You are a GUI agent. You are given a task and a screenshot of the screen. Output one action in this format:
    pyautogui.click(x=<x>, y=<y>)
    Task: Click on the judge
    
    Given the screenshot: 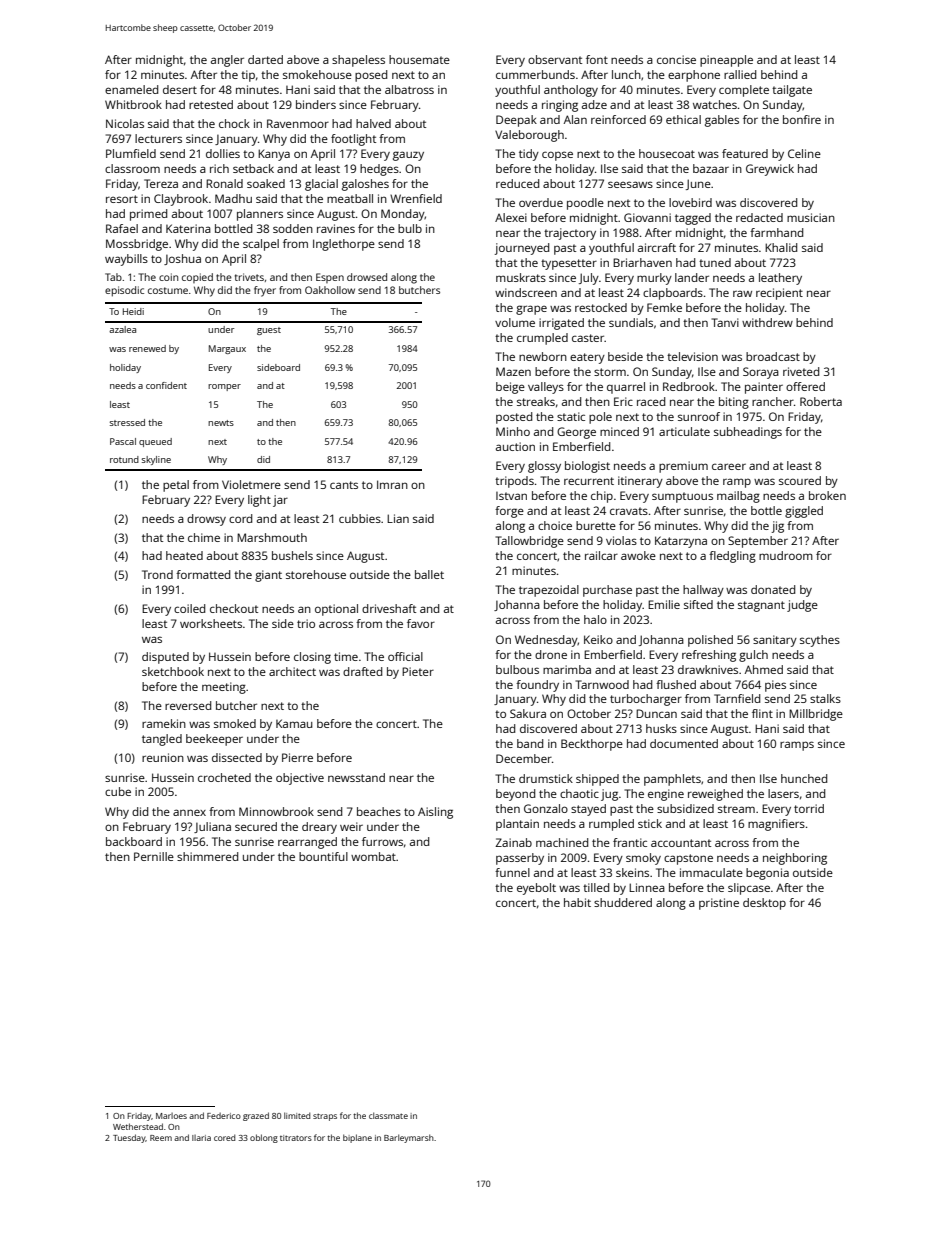 What is the action you would take?
    pyautogui.click(x=802, y=606)
